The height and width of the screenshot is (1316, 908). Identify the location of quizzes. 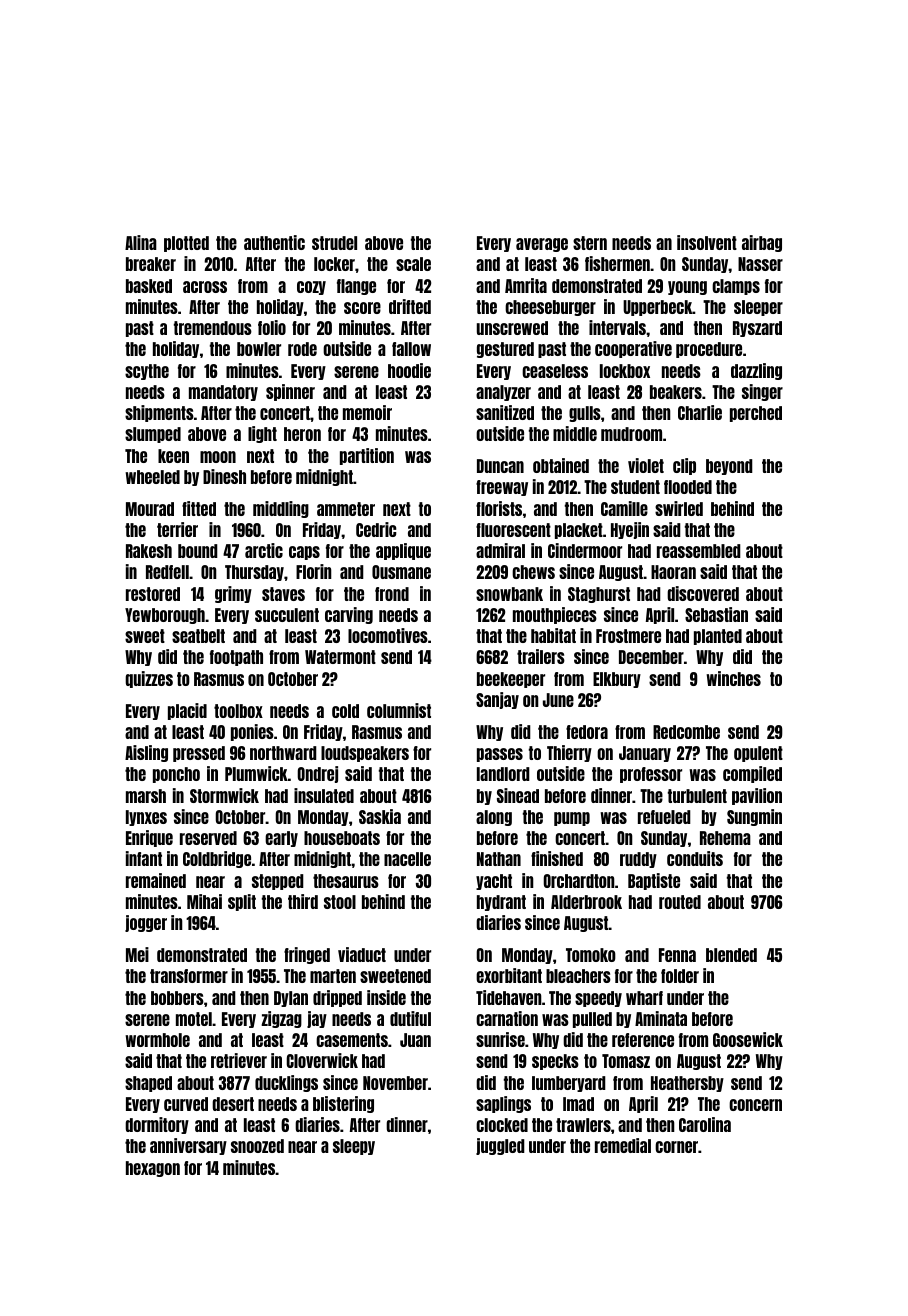
(149, 679).
